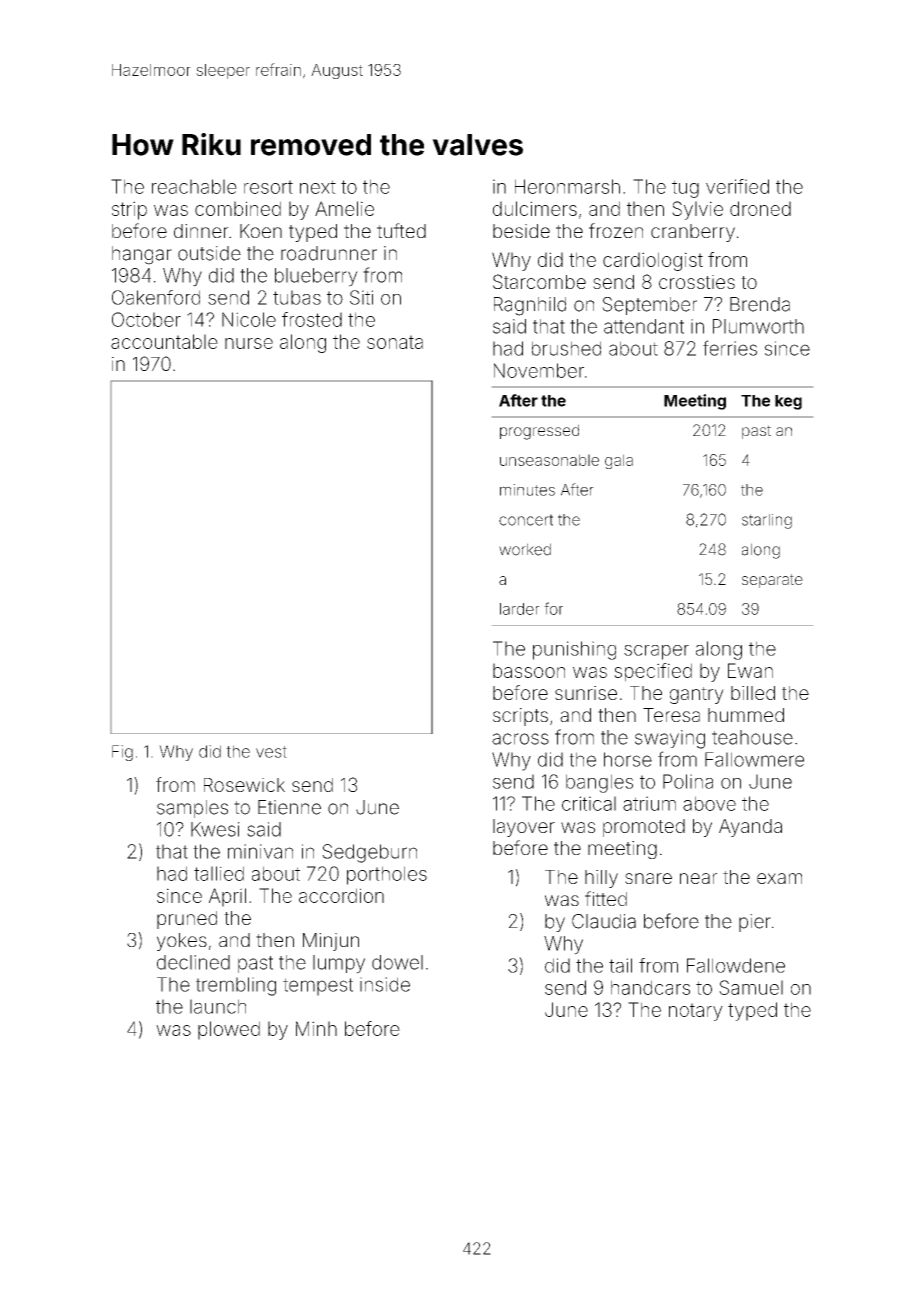 The height and width of the document is (1311, 924). I want to click on across, so click(520, 739).
